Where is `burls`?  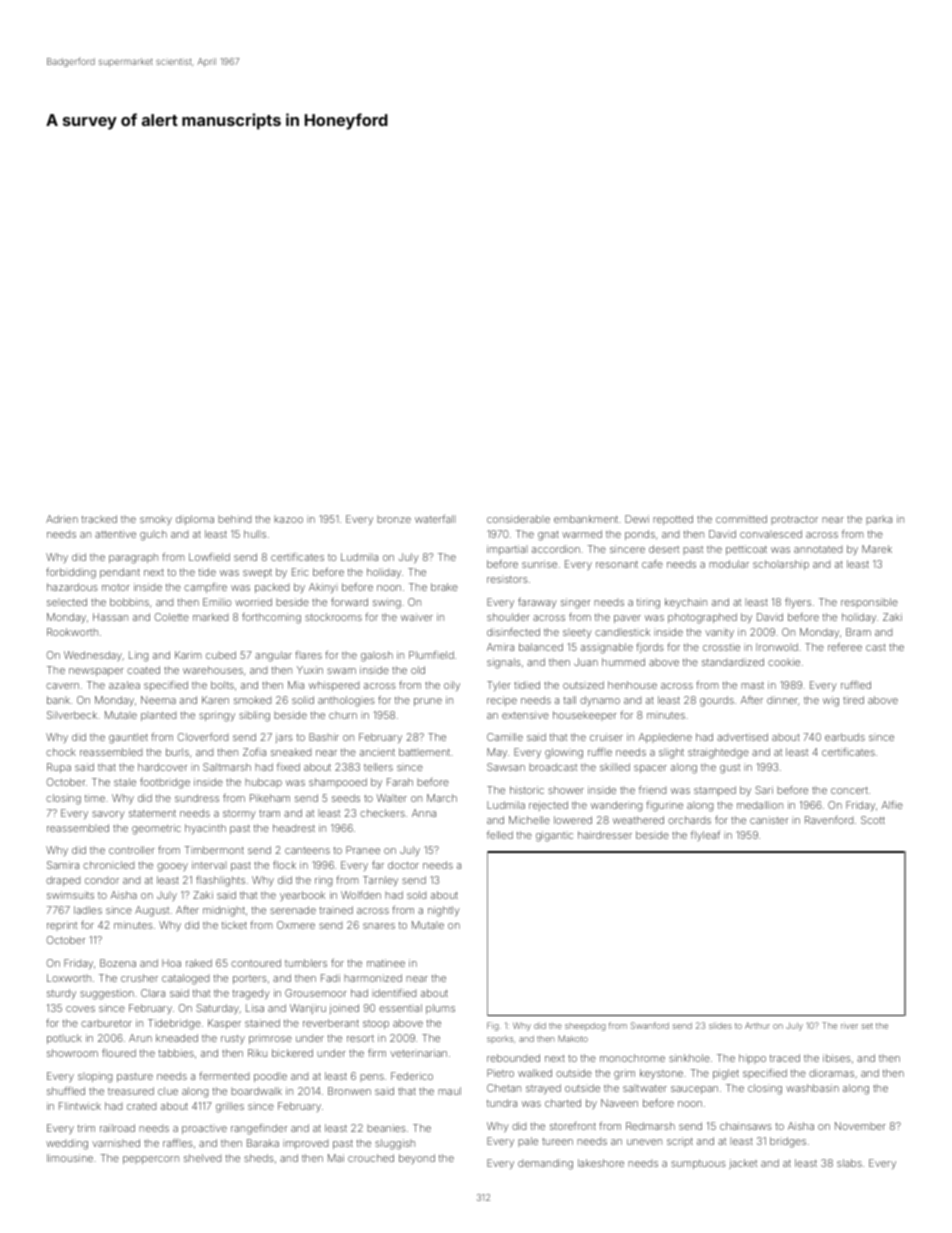 burls is located at coordinates (177, 752).
